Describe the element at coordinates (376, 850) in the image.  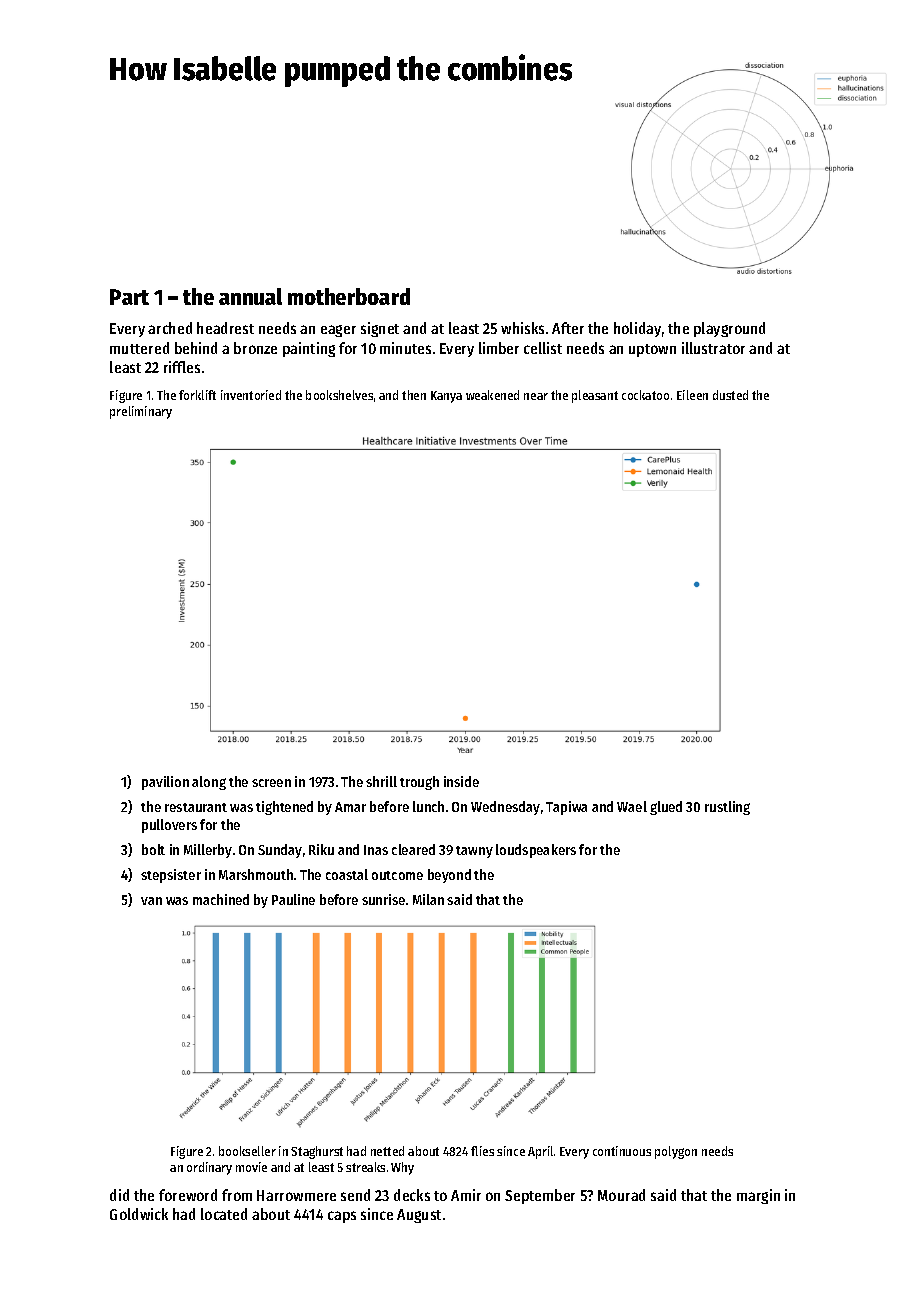
I see `Inas` at that location.
